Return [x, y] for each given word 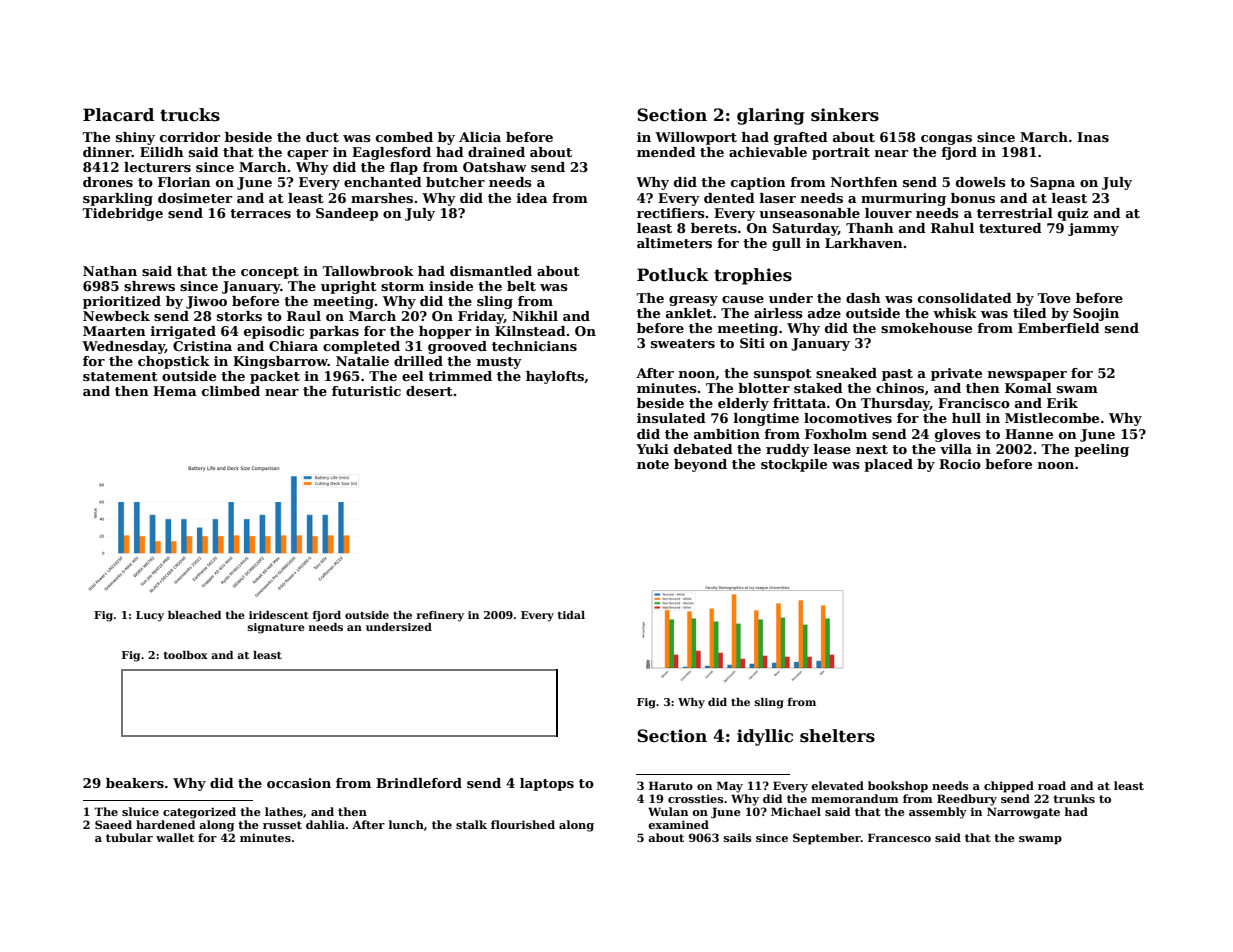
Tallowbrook [368, 271]
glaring [771, 116]
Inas [1093, 137]
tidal [571, 615]
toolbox [185, 655]
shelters [837, 736]
